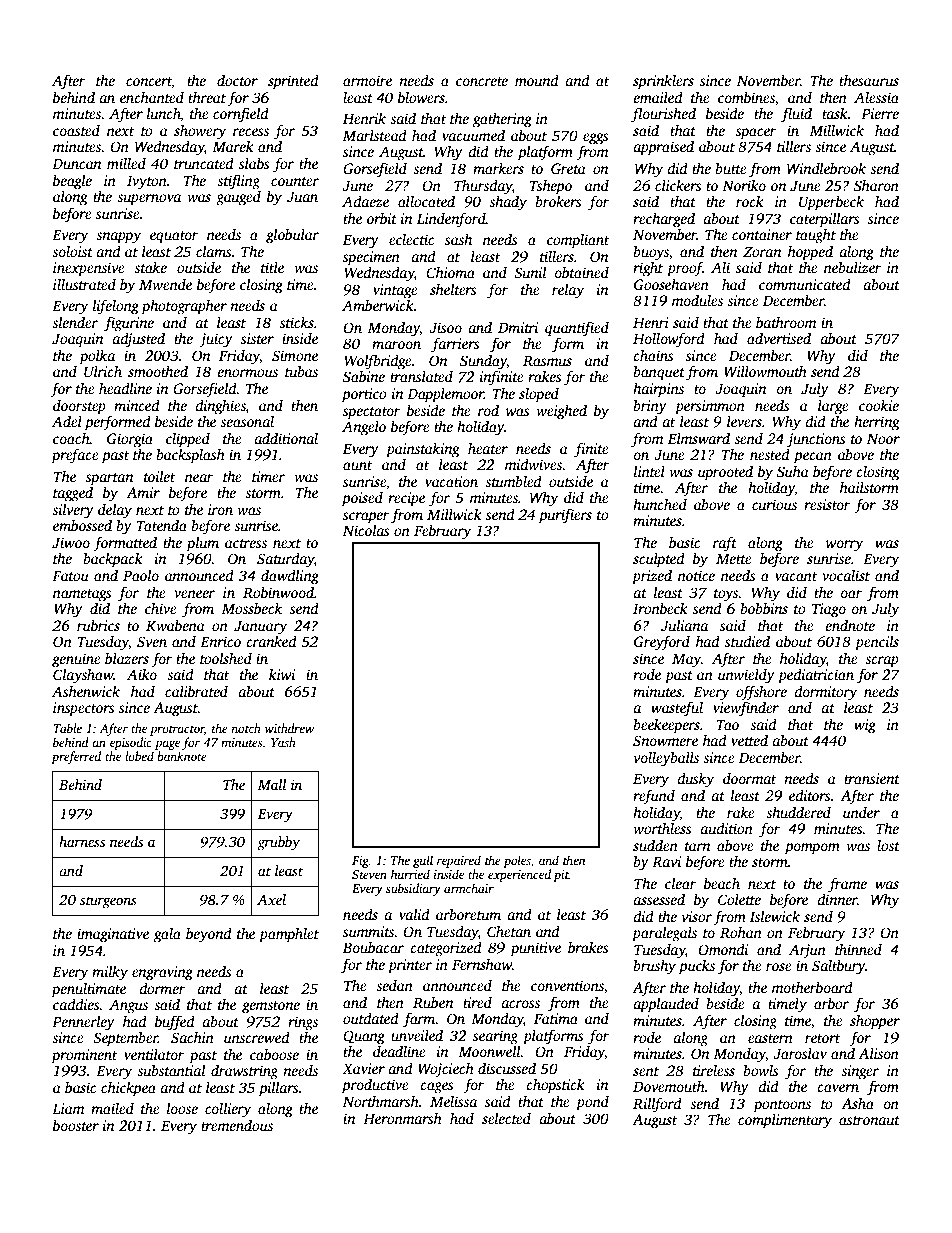 This screenshot has height=1233, width=952. Describe the element at coordinates (749, 740) in the screenshot. I see `vetted` at that location.
